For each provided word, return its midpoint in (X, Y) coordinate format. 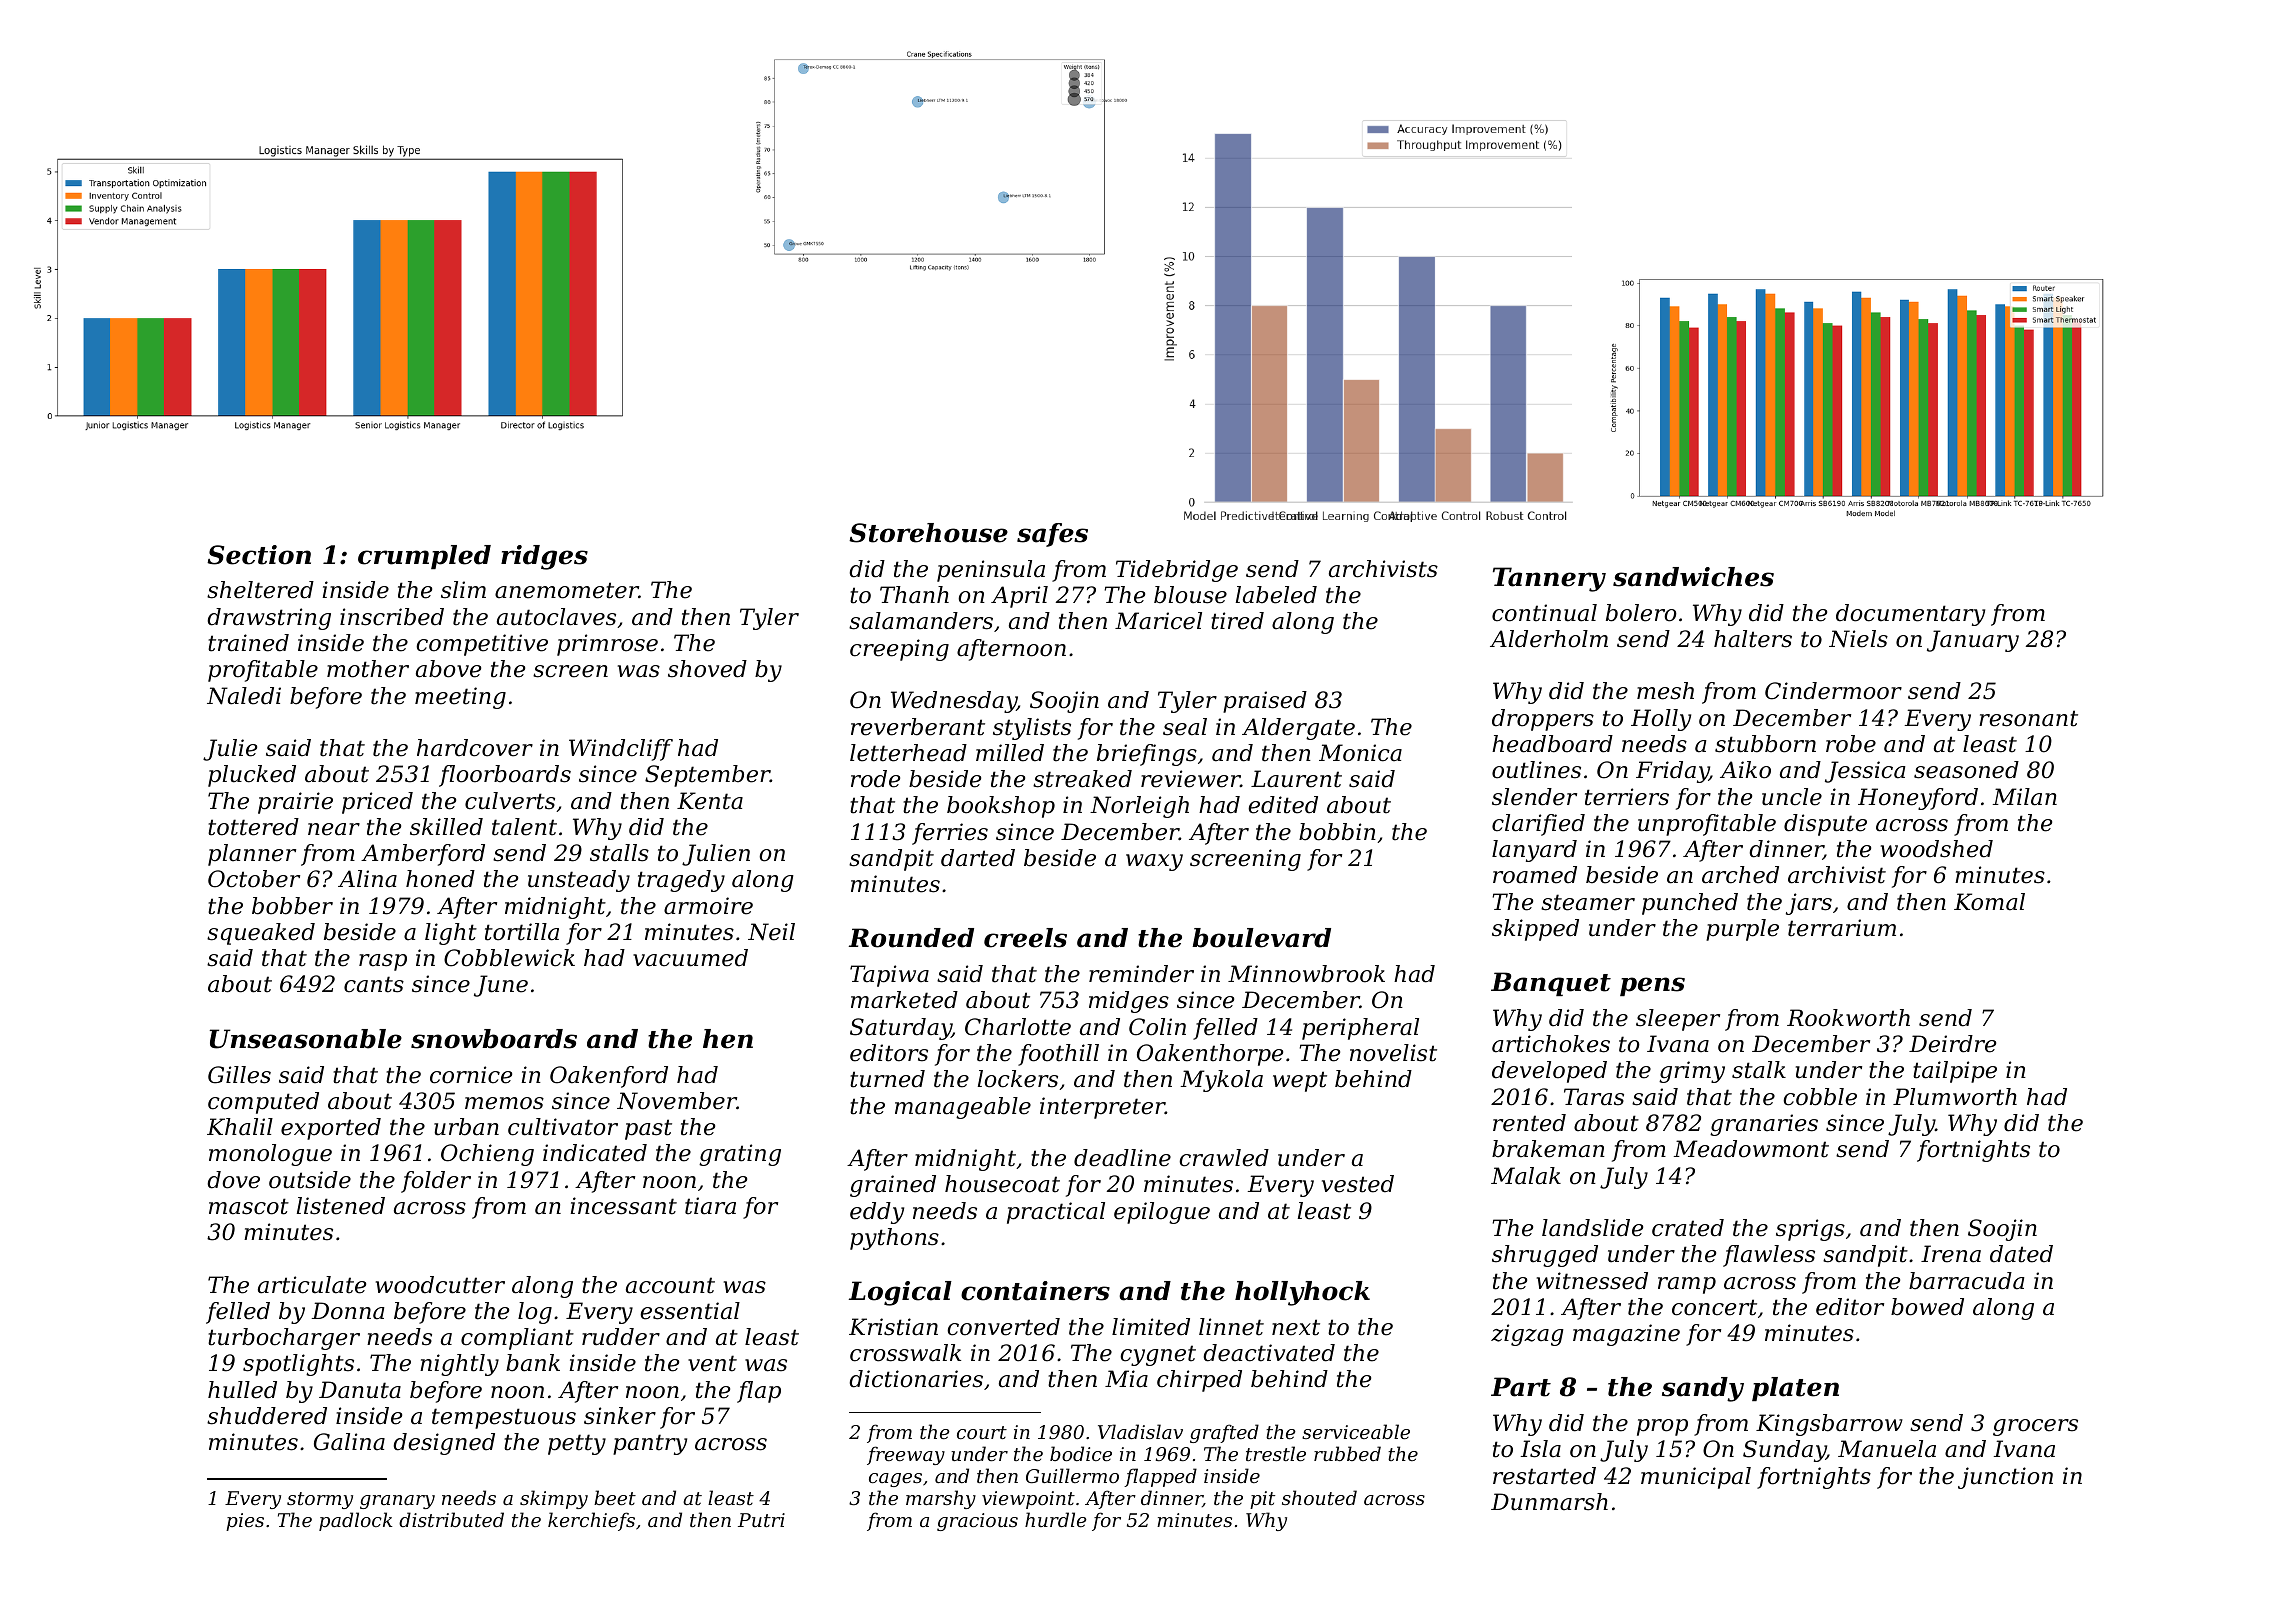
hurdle (1056, 1519)
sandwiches (1693, 577)
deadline (1122, 1158)
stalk (1759, 1070)
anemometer (567, 590)
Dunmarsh (1549, 1502)
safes (1052, 535)
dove (233, 1180)
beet (615, 1497)
